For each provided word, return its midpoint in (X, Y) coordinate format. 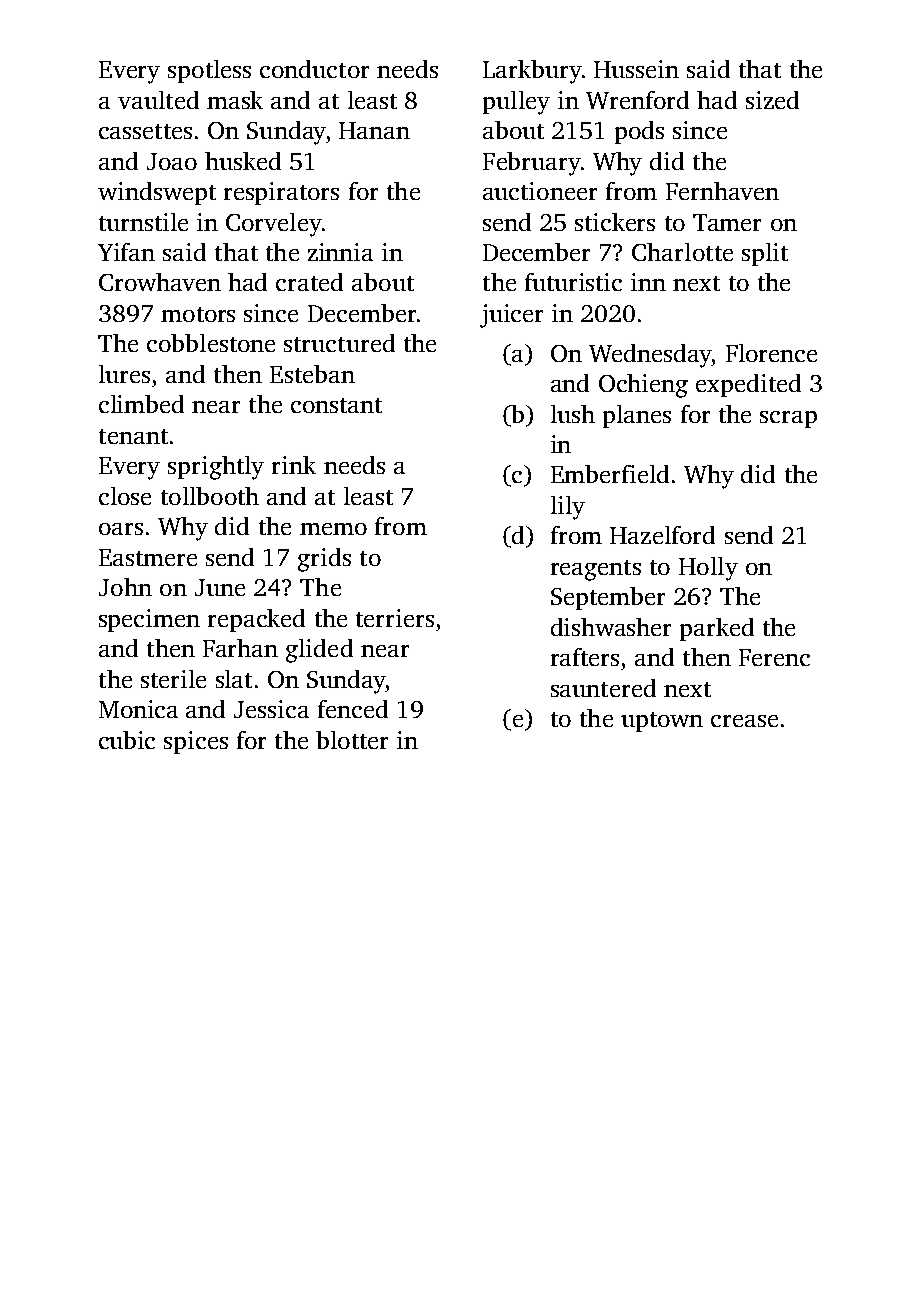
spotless (209, 71)
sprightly (216, 468)
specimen (149, 620)
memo (333, 529)
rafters (585, 657)
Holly (708, 569)
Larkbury (532, 72)
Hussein (636, 69)
